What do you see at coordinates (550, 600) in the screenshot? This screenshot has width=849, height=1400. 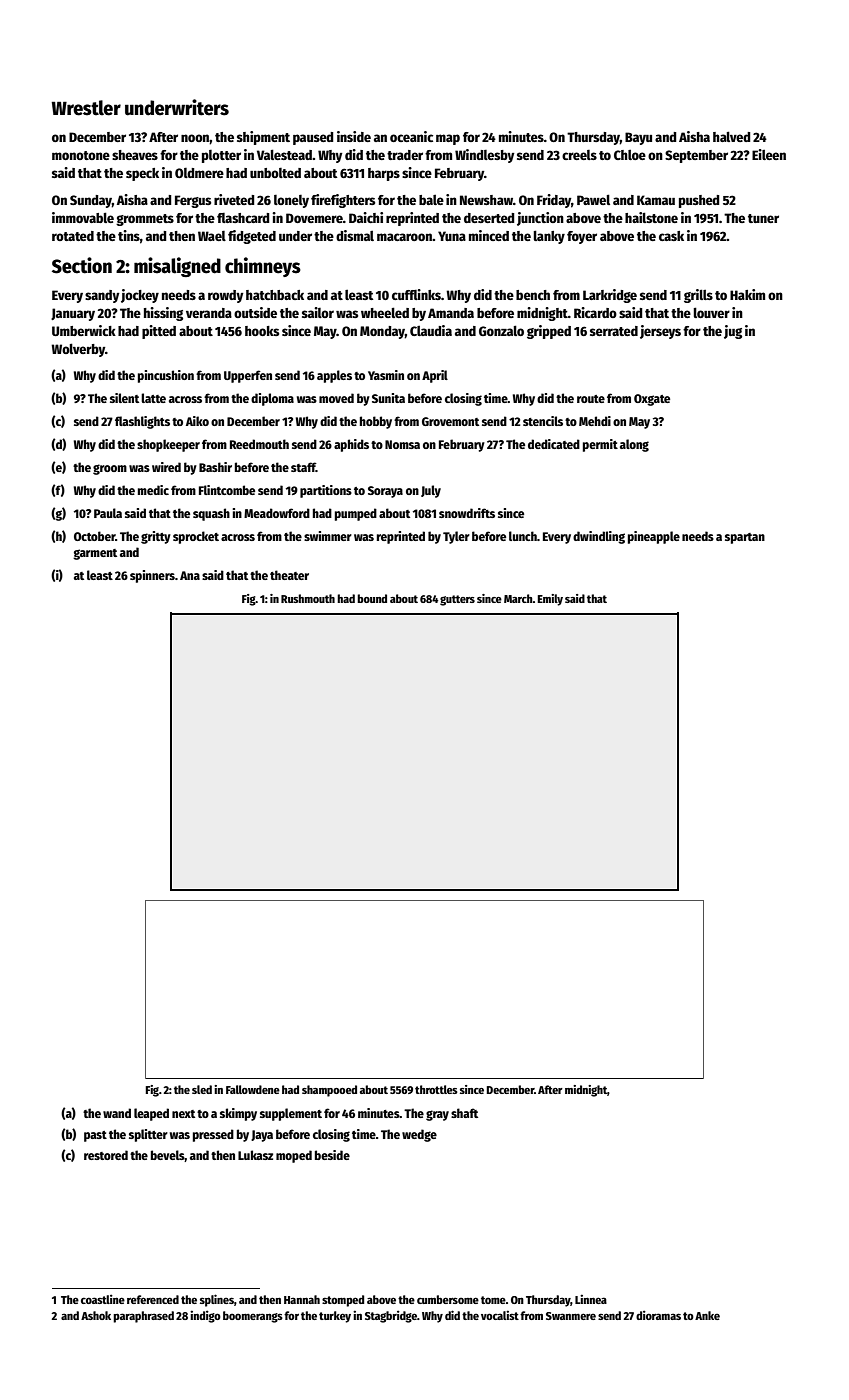 I see `Emily` at bounding box center [550, 600].
